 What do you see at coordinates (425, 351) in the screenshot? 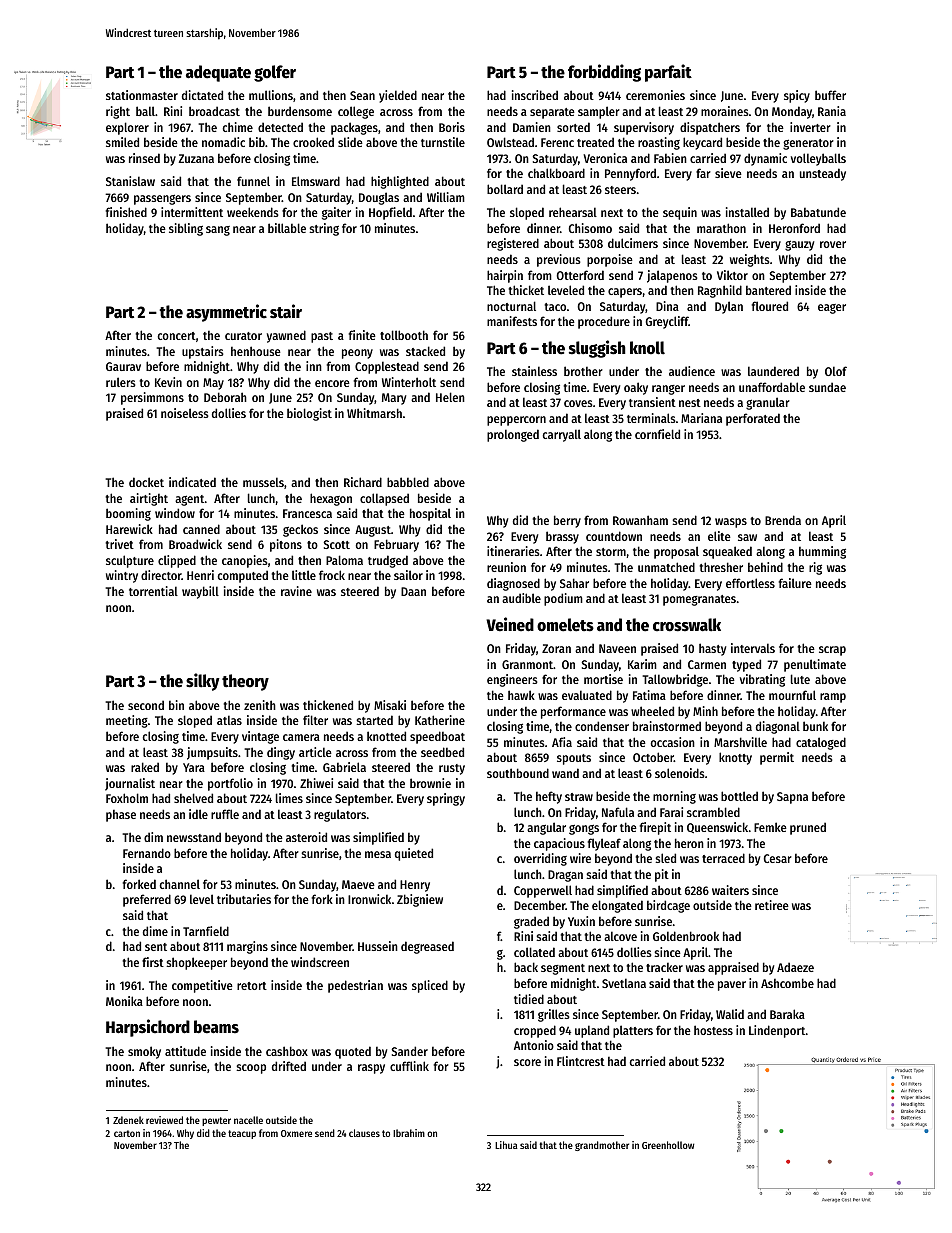
I see `stacked` at bounding box center [425, 351].
